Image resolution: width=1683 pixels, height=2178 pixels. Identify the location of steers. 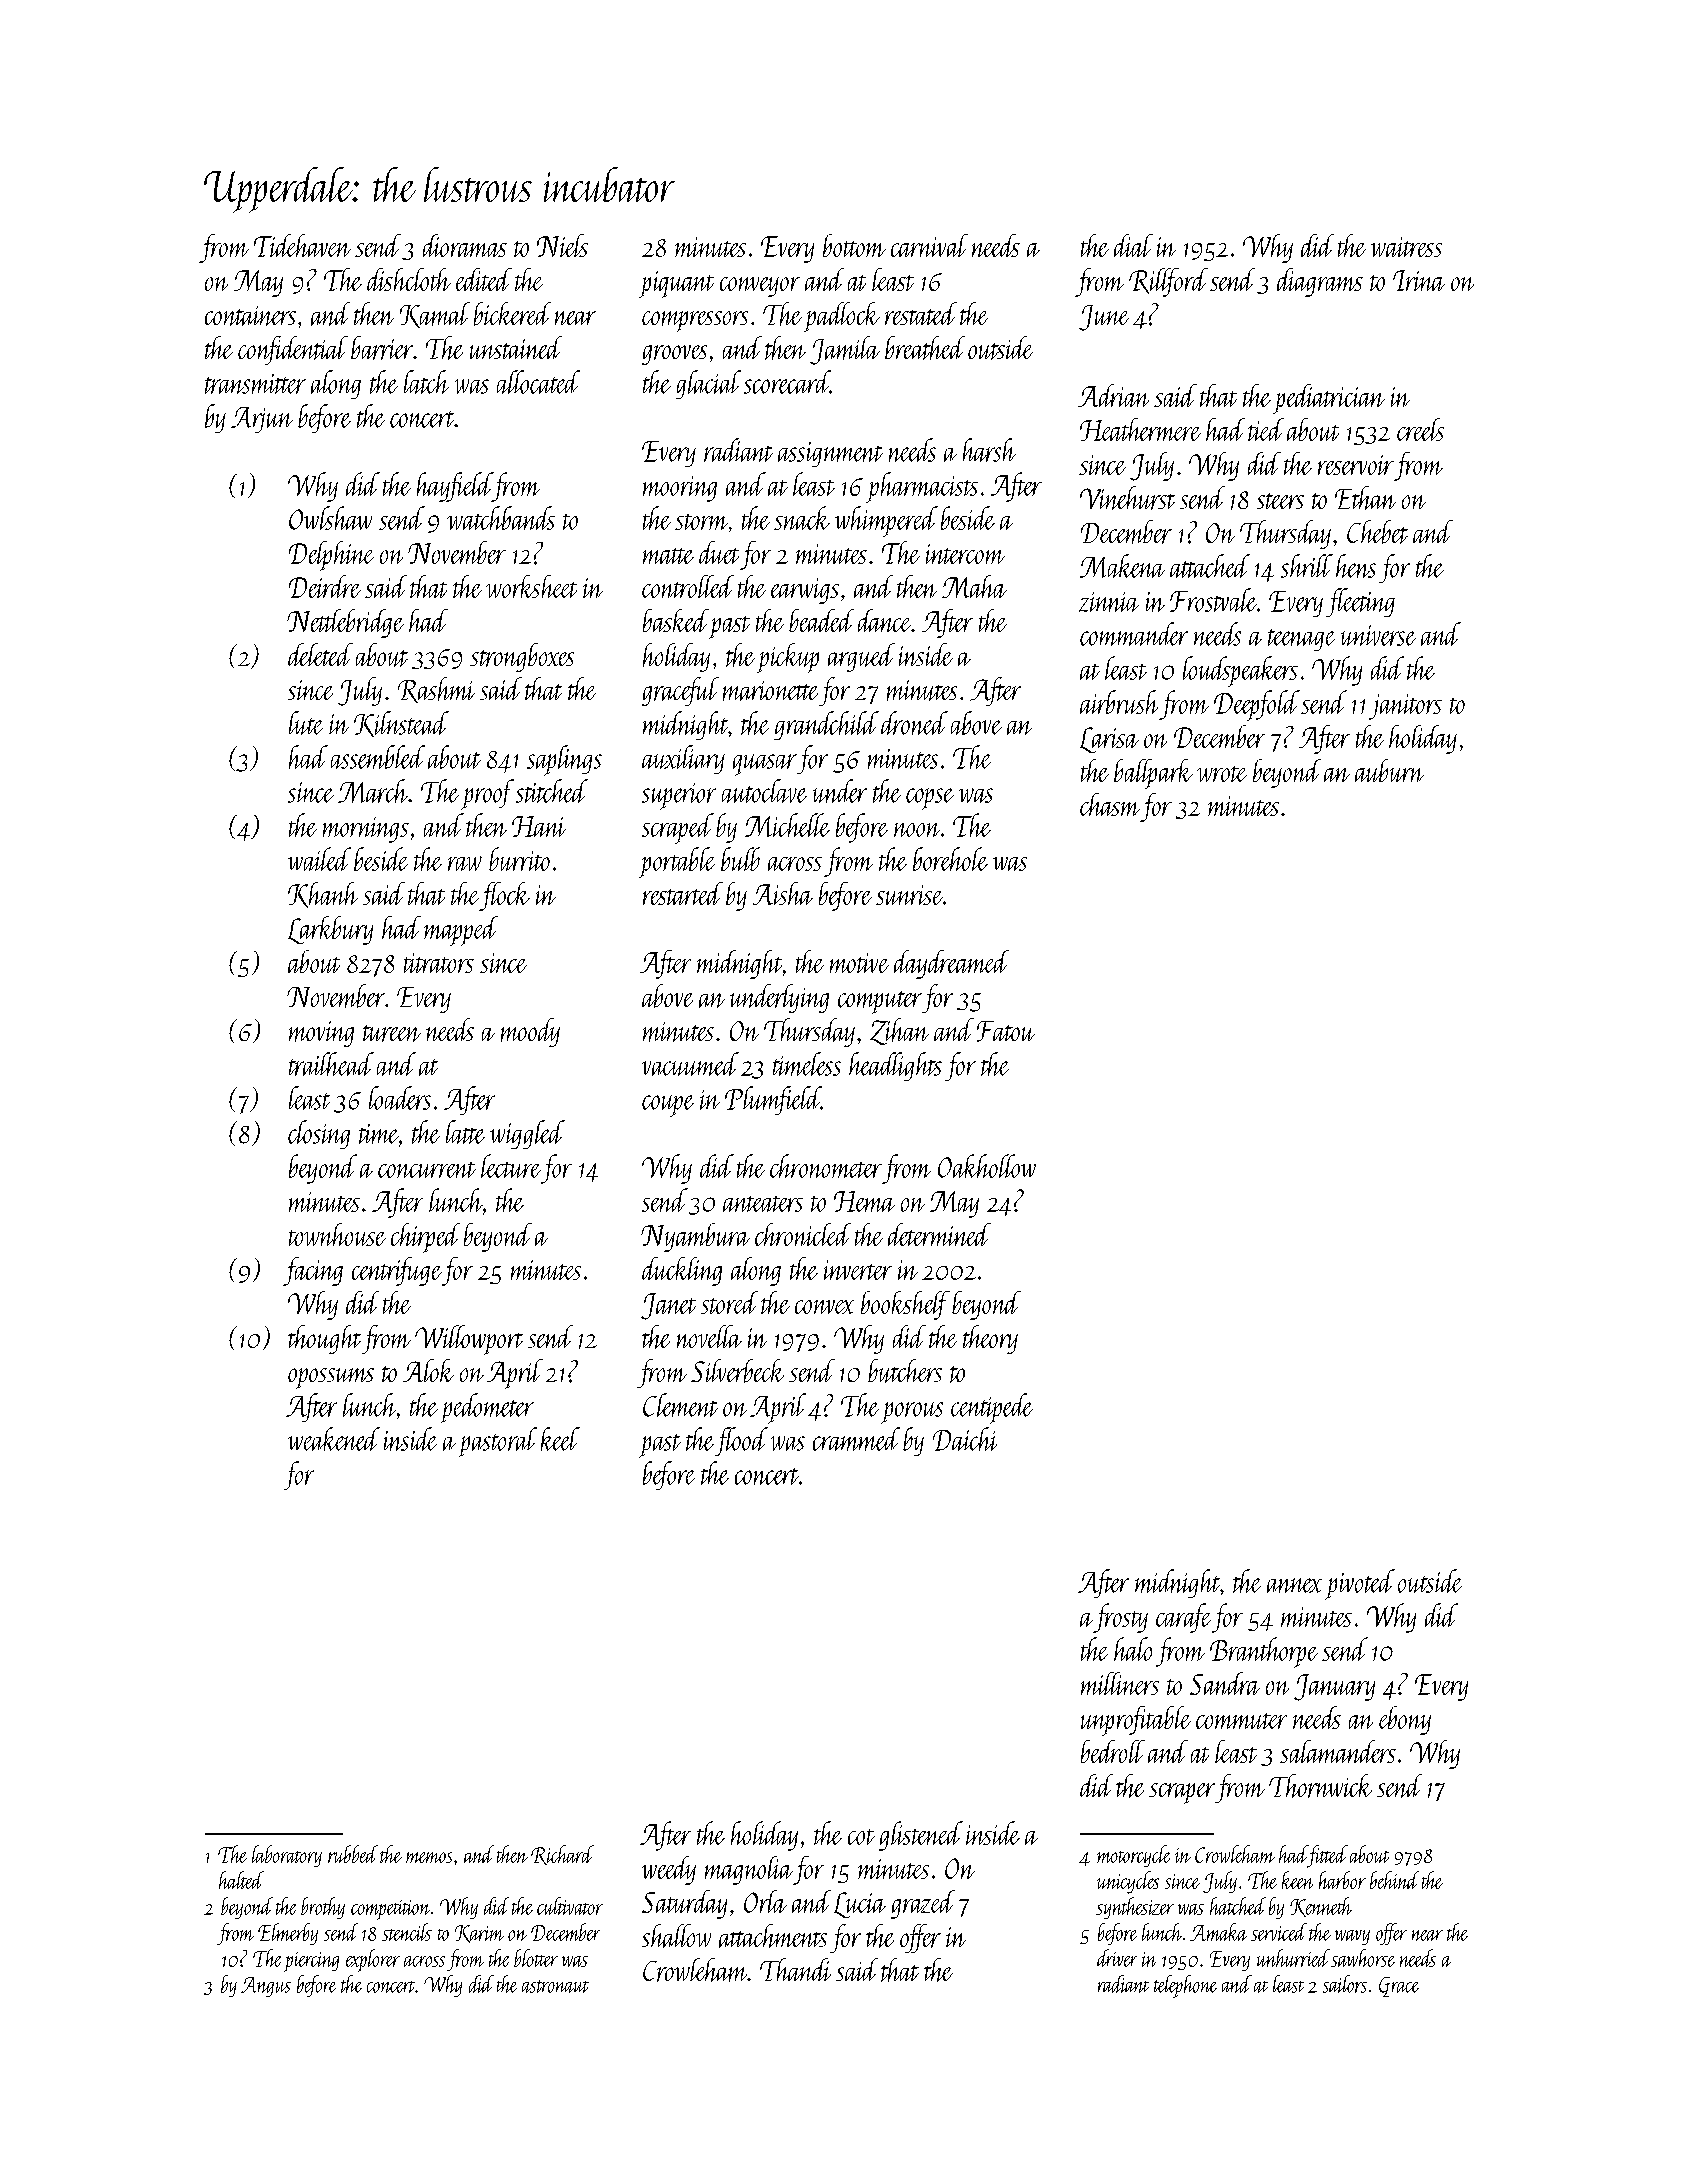
(1280, 501).
